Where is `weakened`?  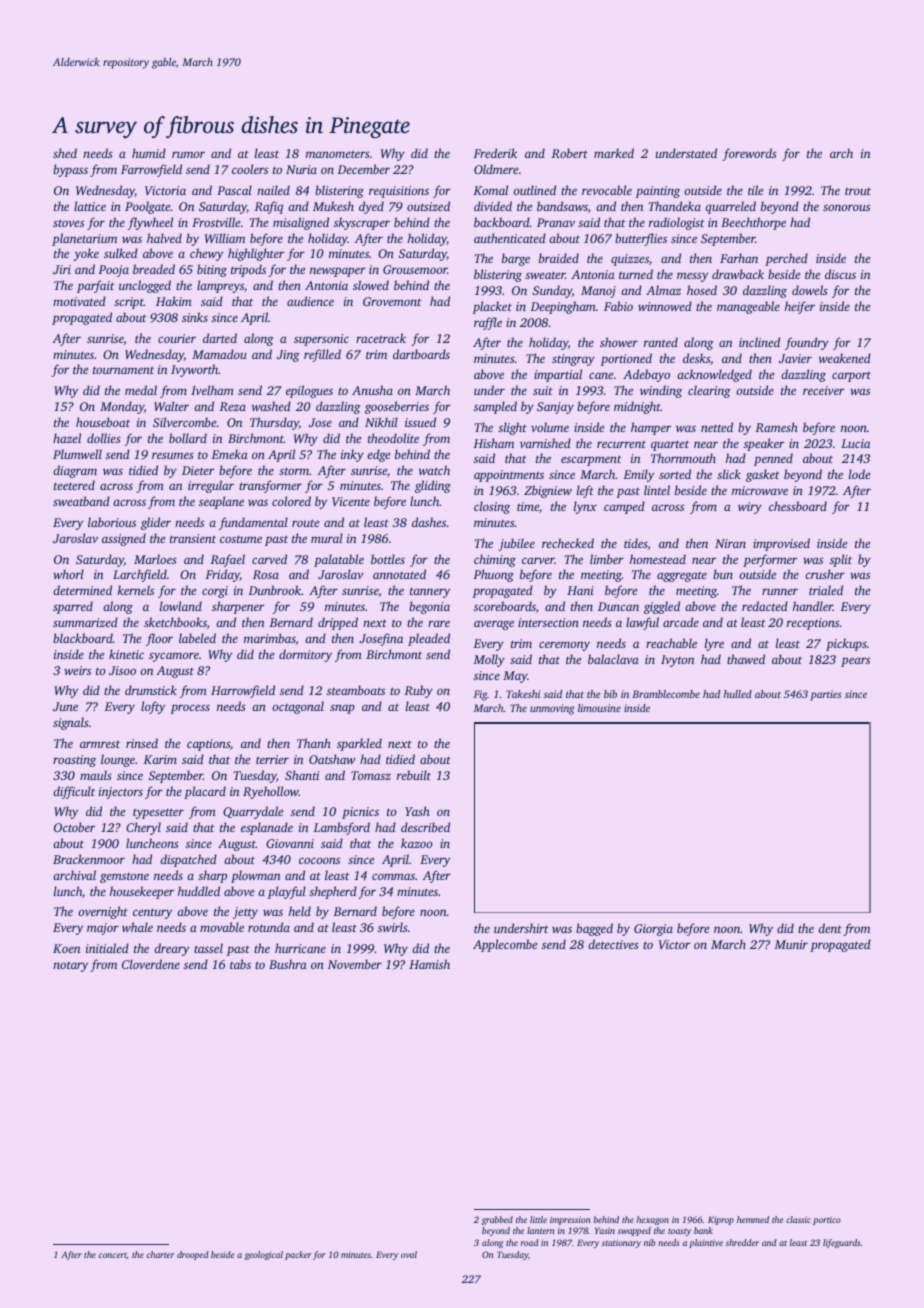
weakened is located at coordinates (845, 358).
